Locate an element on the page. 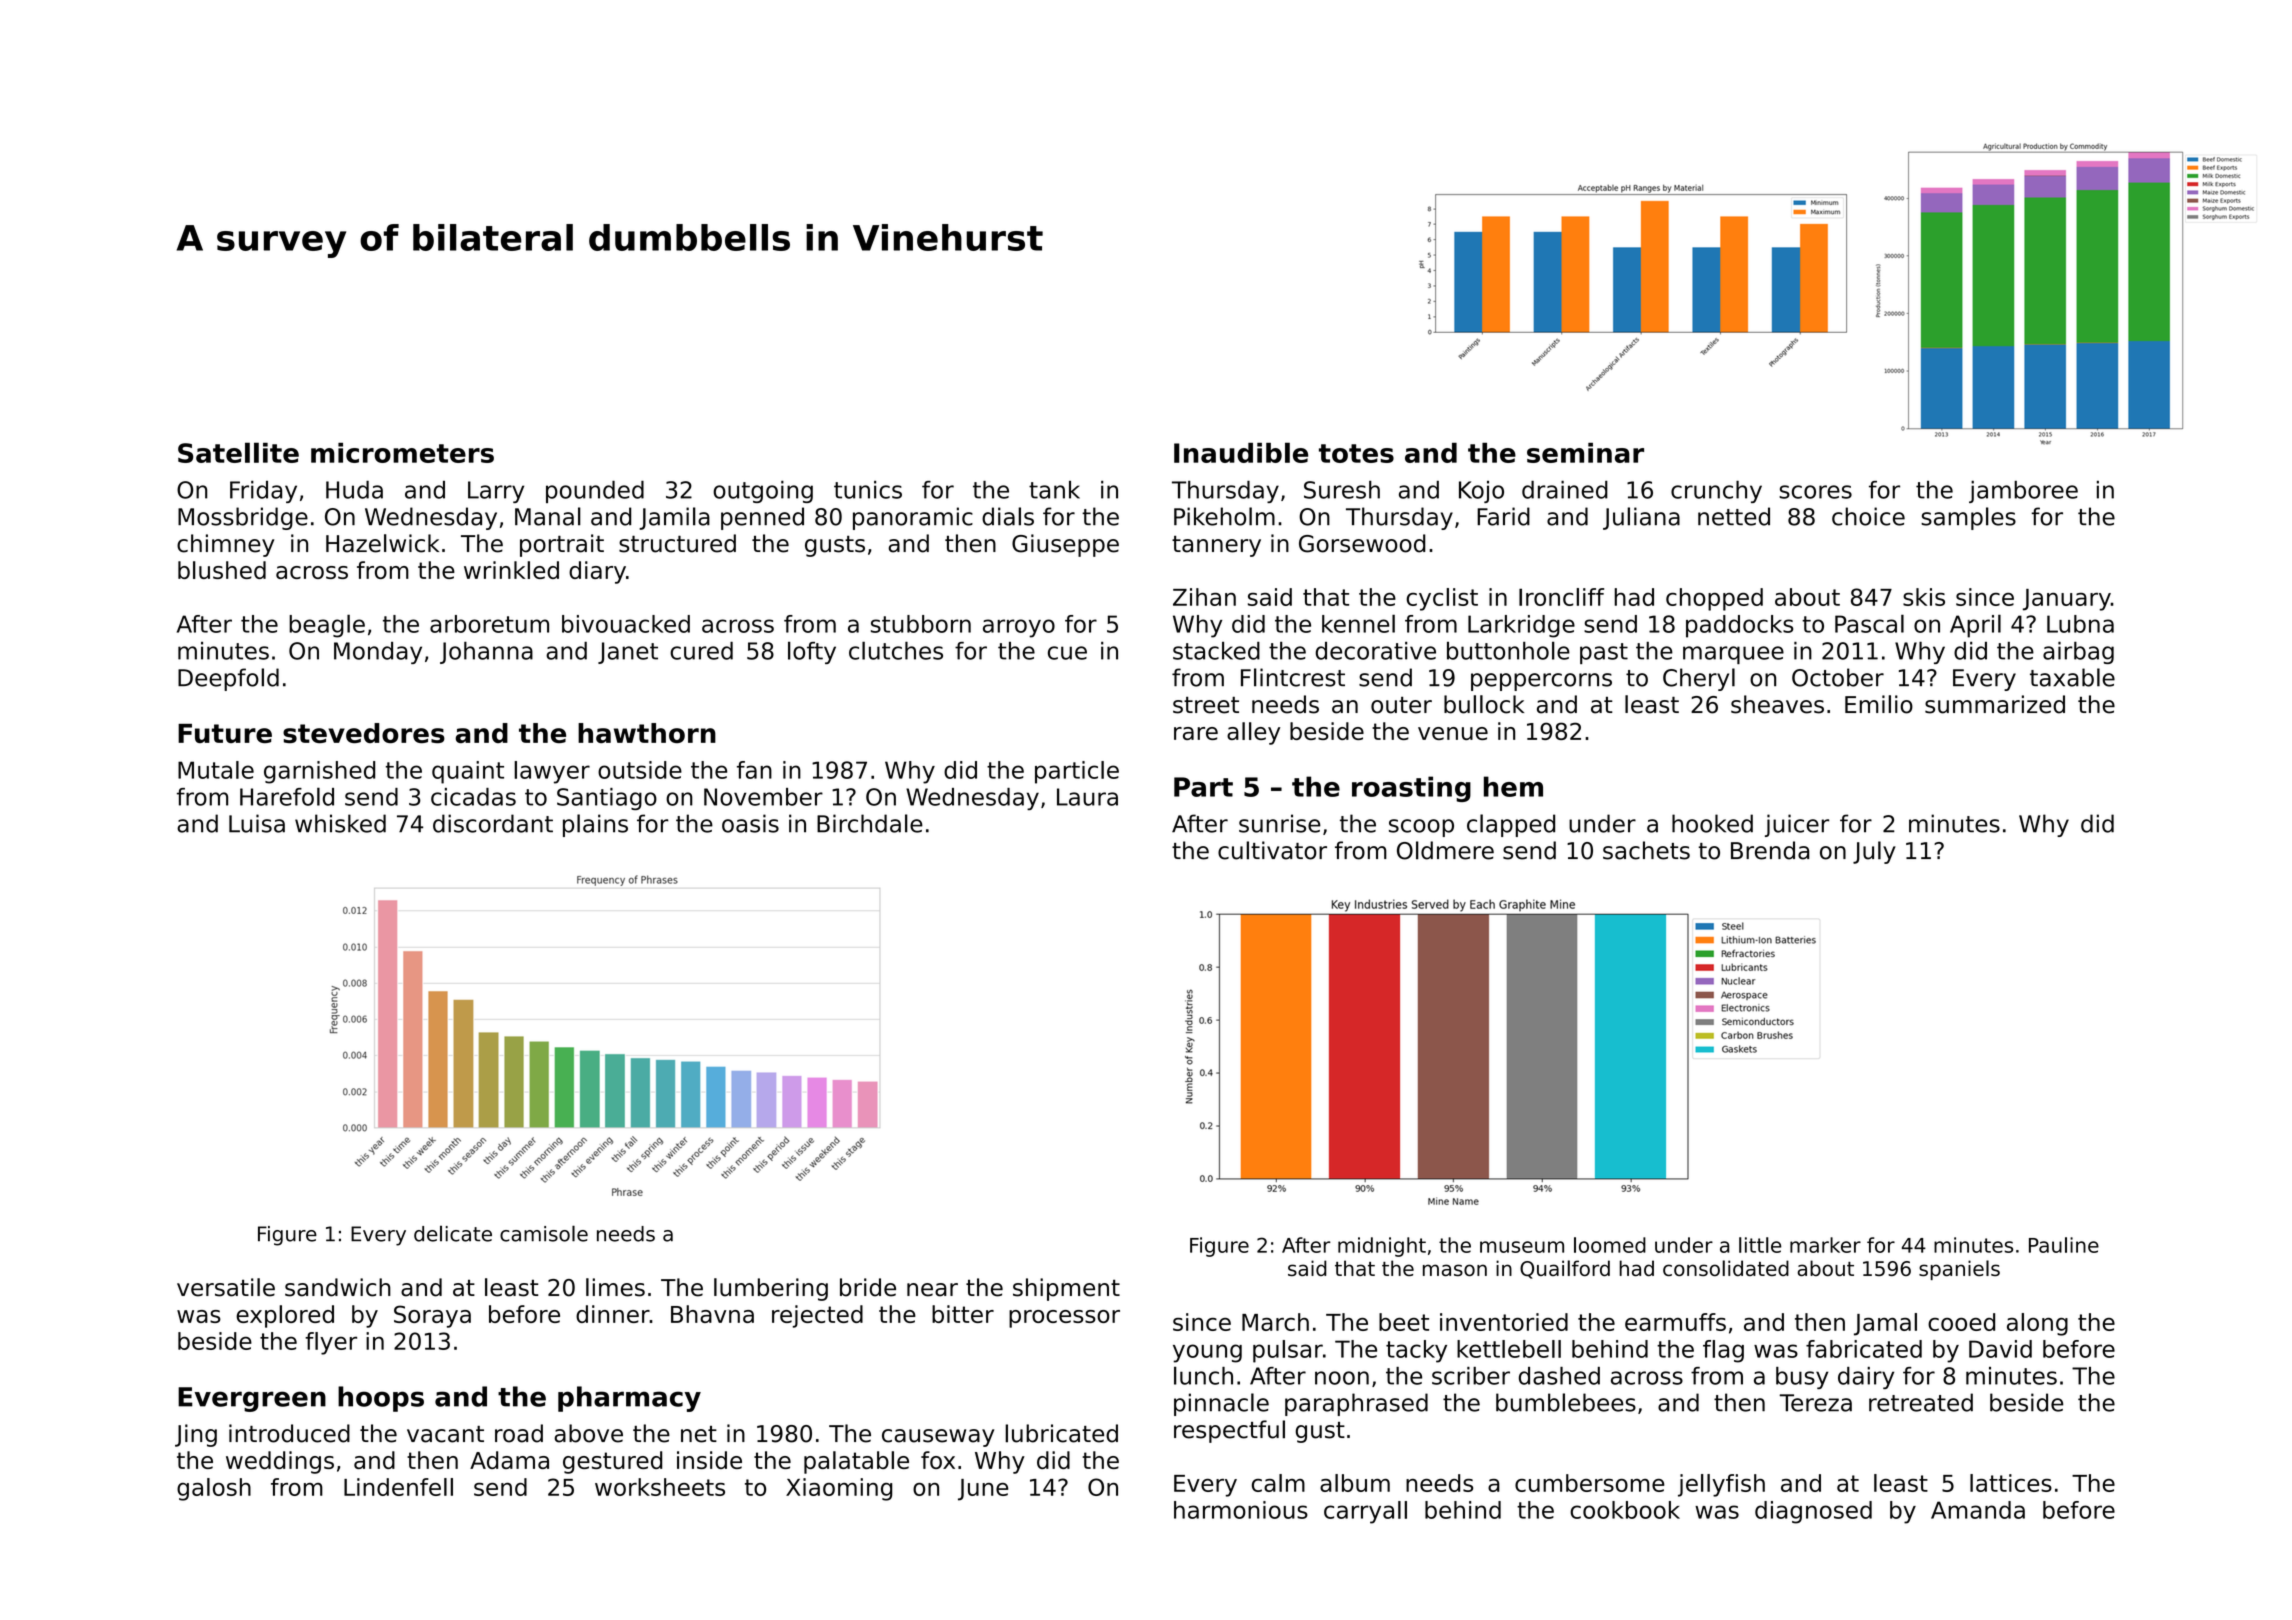 This document has width=2292, height=1620. camisole is located at coordinates (544, 1233).
